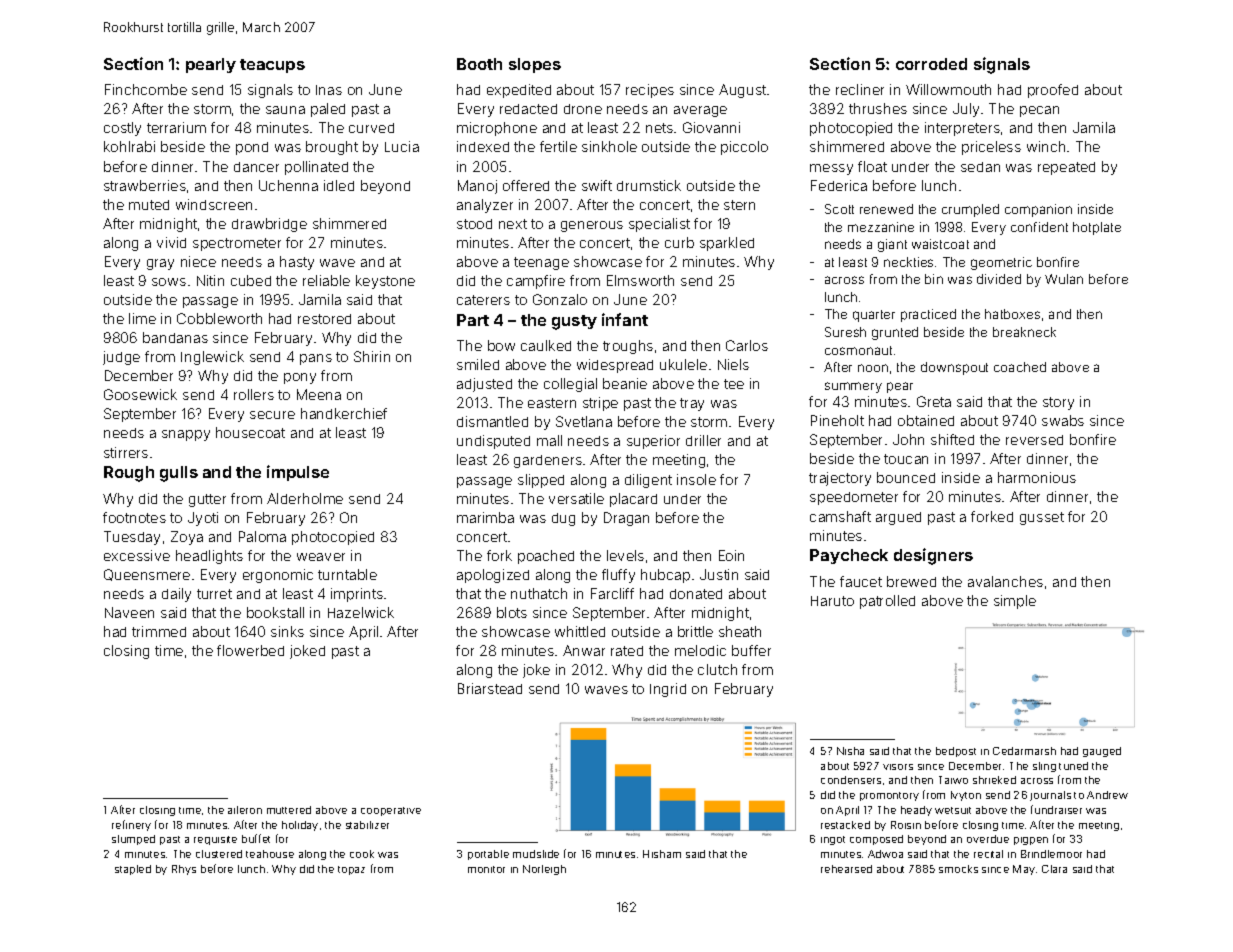 Image resolution: width=1233 pixels, height=952 pixels. What do you see at coordinates (931, 64) in the page?
I see `corroded` at bounding box center [931, 64].
